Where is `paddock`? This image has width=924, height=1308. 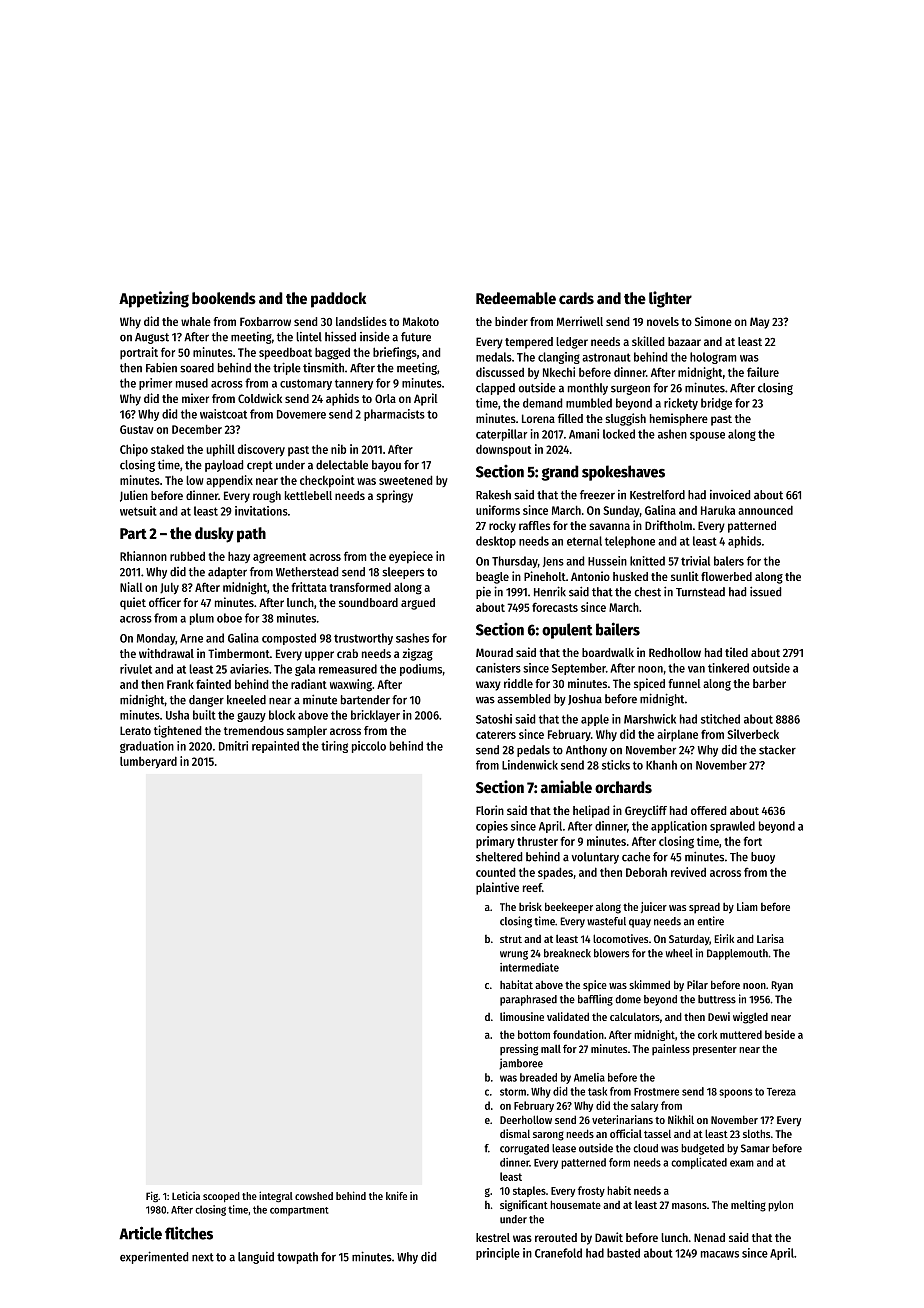 paddock is located at coordinates (338, 300).
